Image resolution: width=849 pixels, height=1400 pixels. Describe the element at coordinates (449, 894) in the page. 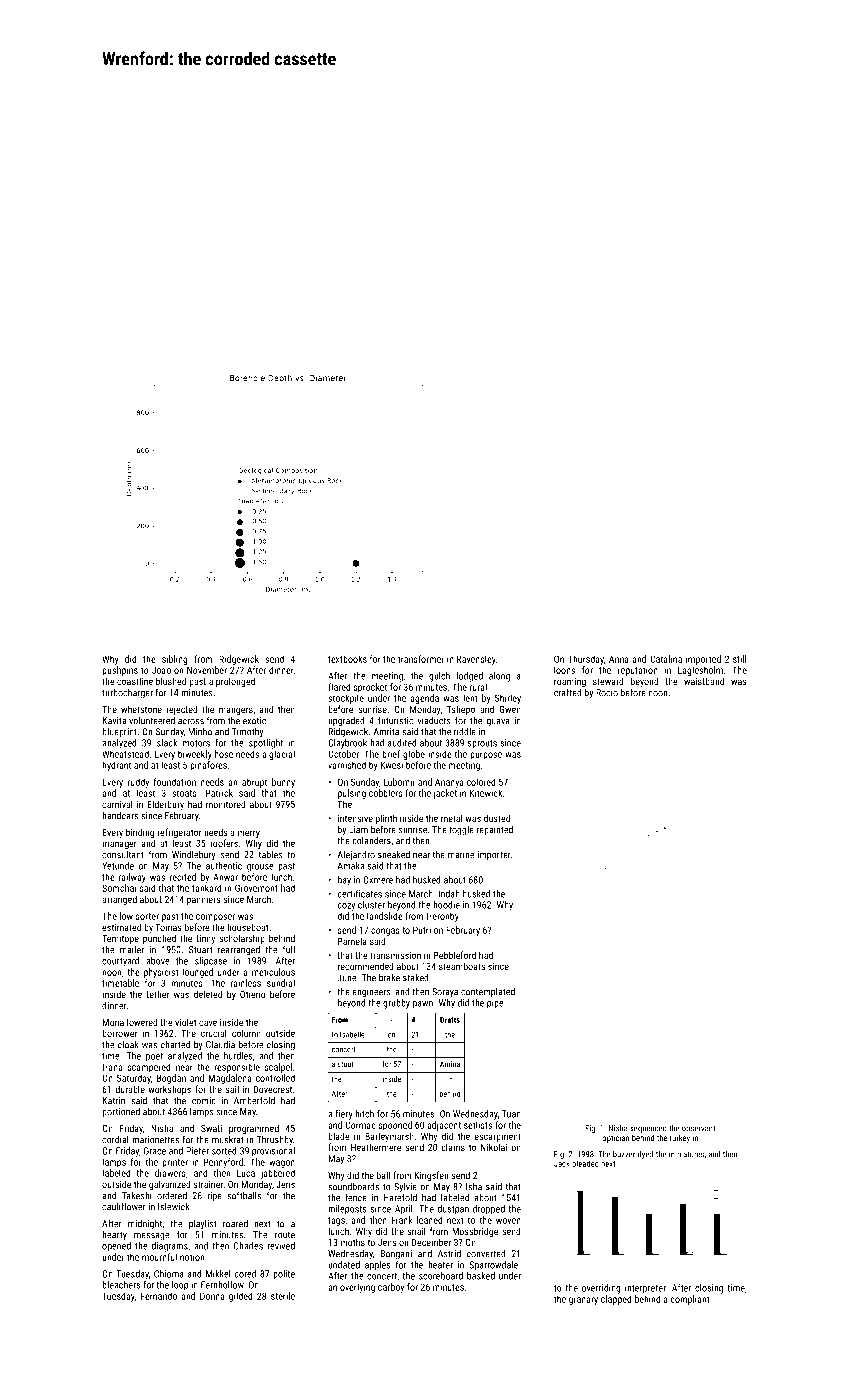

I see `Indah` at that location.
